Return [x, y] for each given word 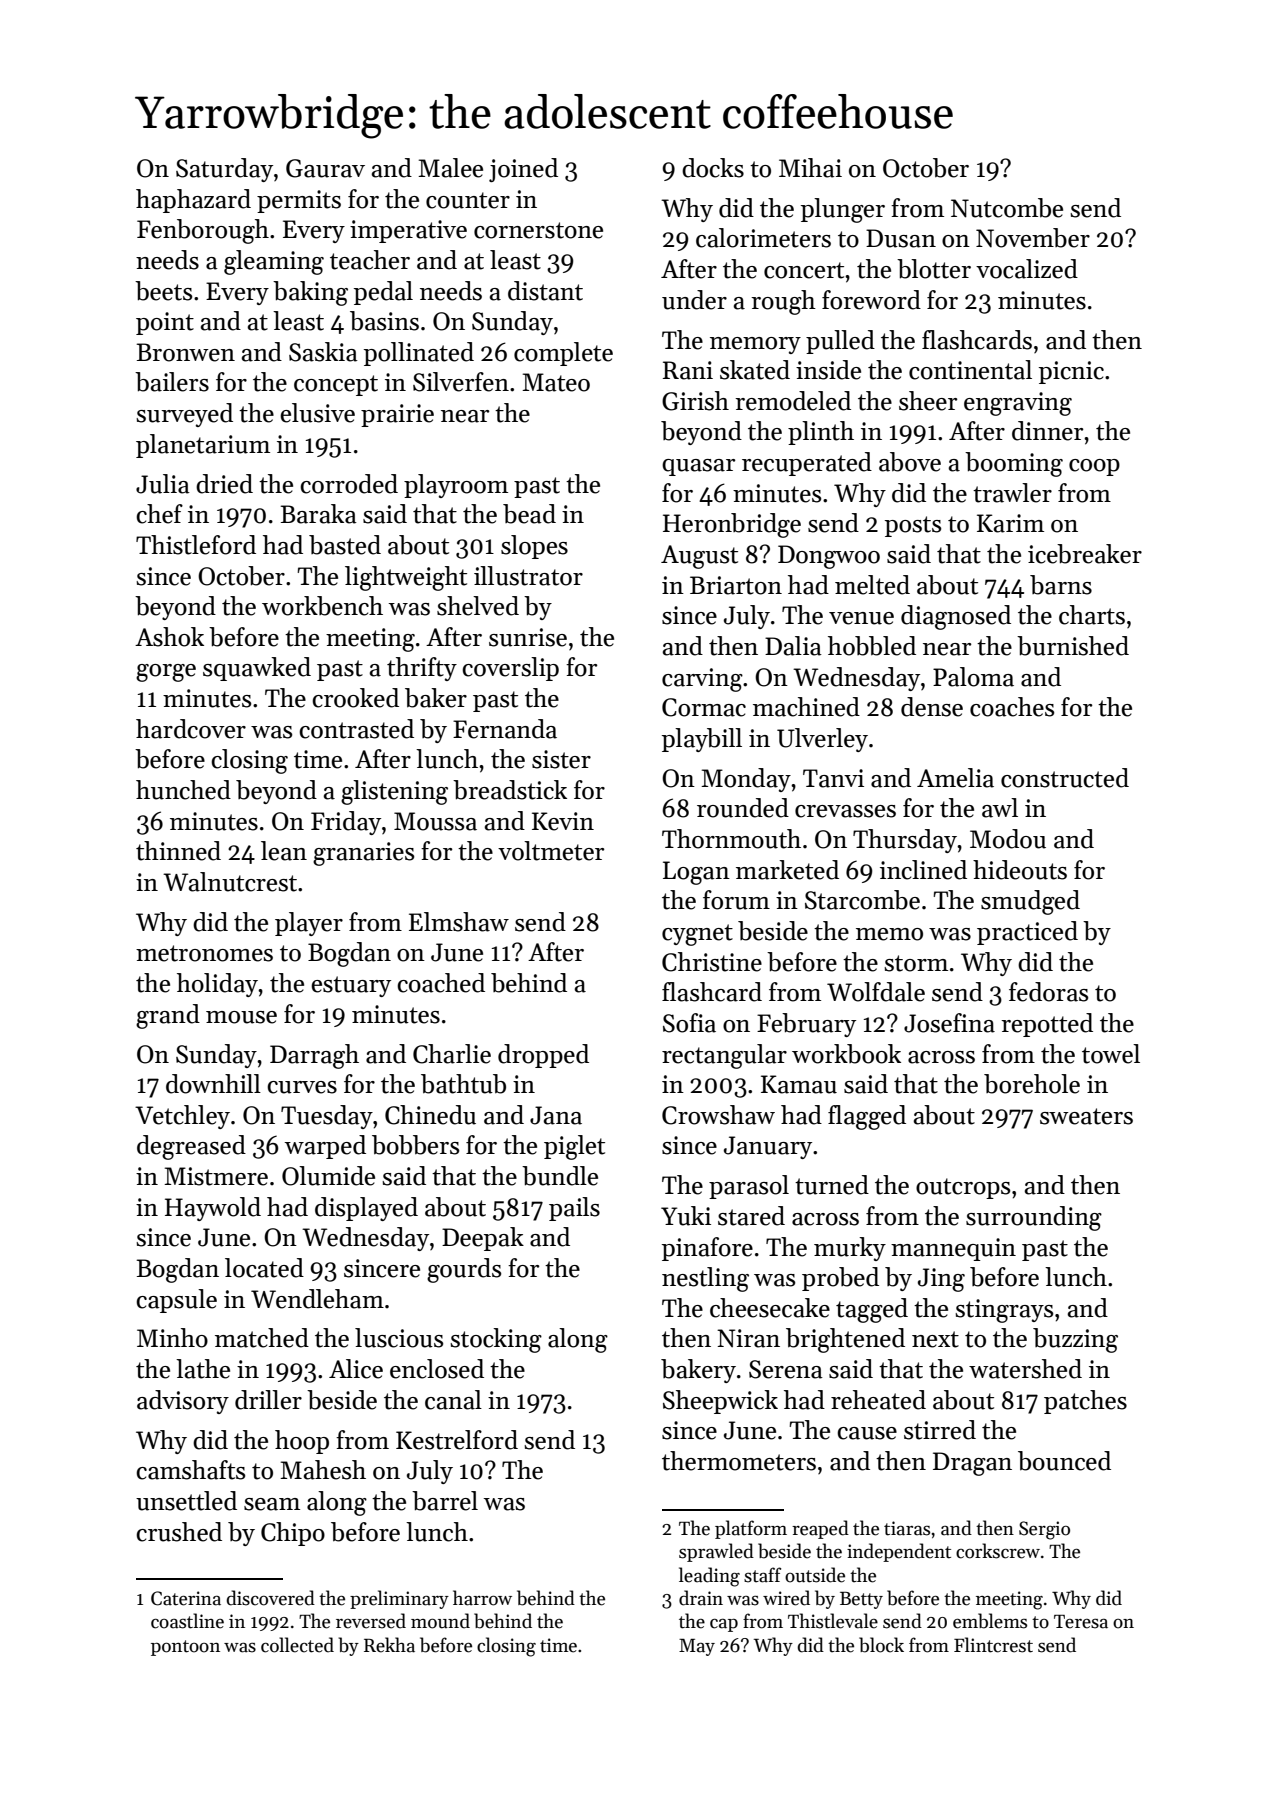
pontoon [185, 1648]
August [699, 557]
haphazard [193, 201]
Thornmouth [731, 839]
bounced [1064, 1461]
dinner [1047, 431]
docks [713, 168]
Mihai [810, 168]
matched [262, 1338]
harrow [482, 1598]
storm [916, 963]
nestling [705, 1279]
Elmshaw [459, 922]
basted [345, 545]
